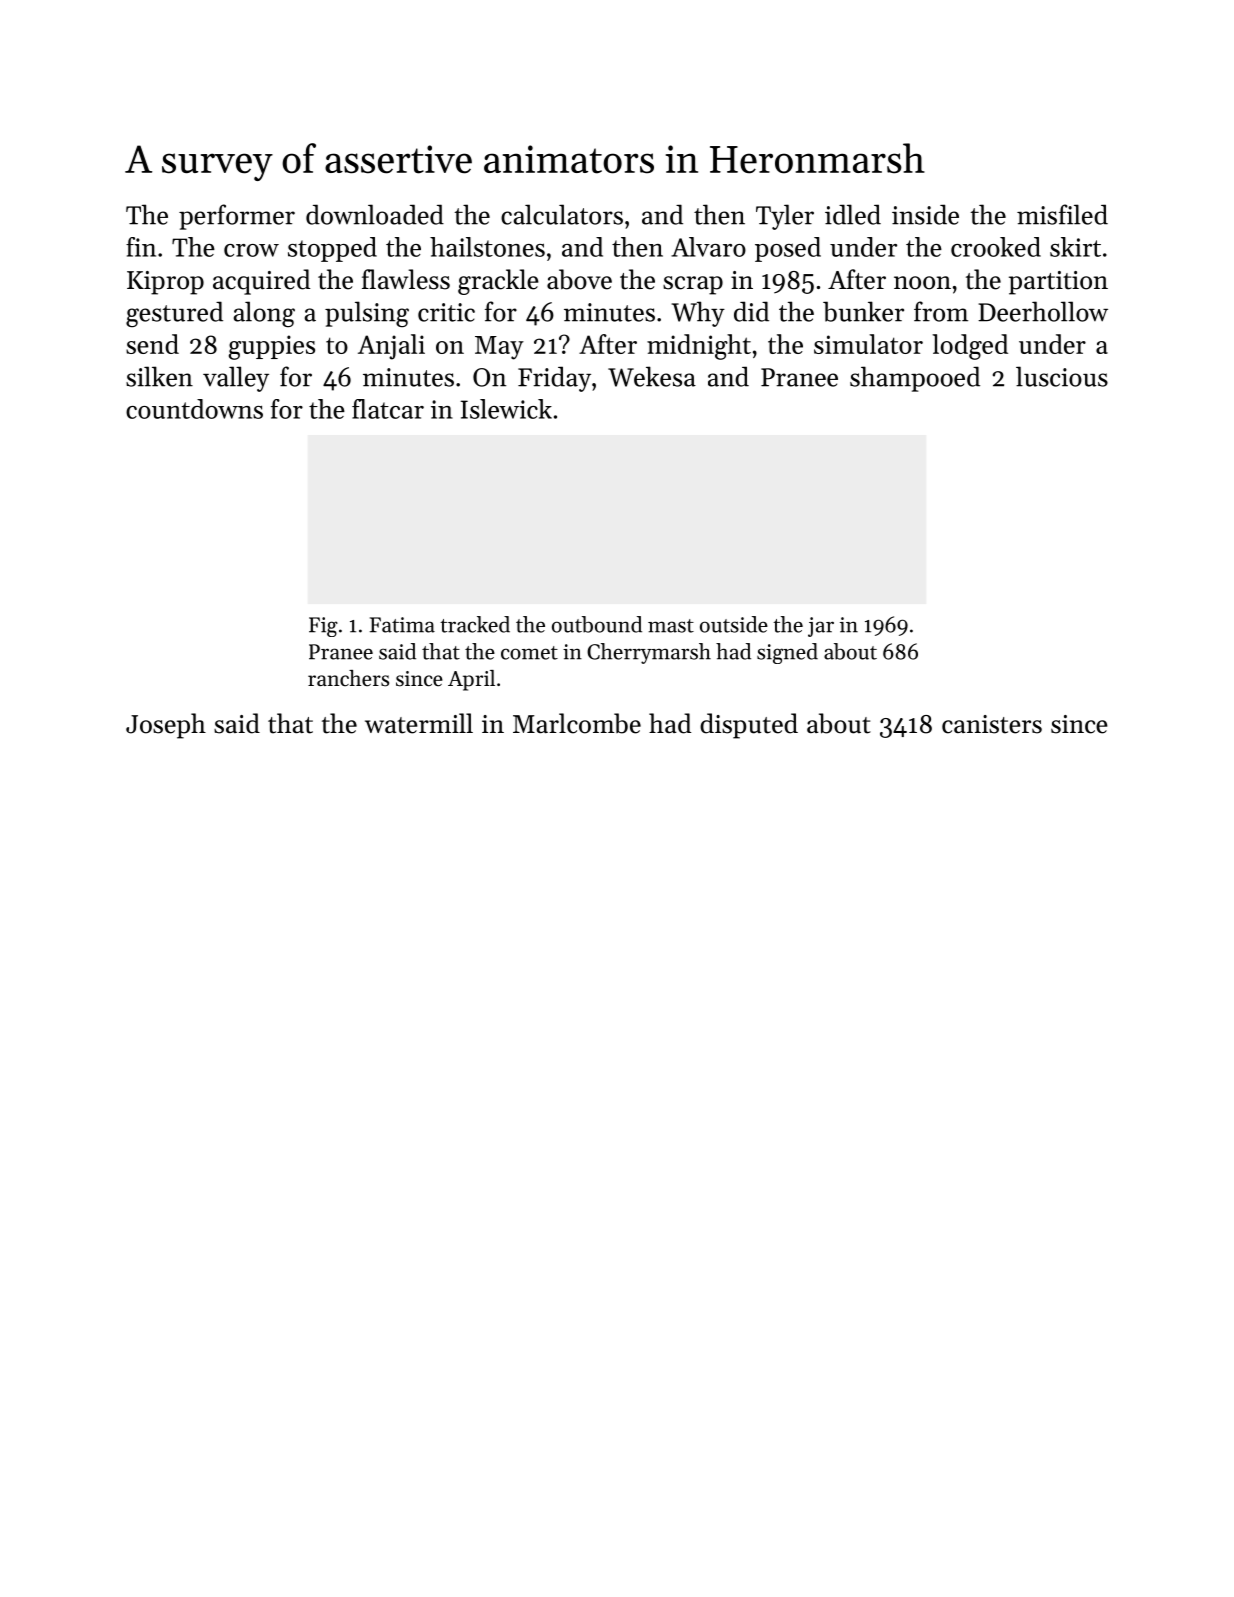 The width and height of the screenshot is (1234, 1597). What do you see at coordinates (1062, 376) in the screenshot?
I see `luscious` at bounding box center [1062, 376].
